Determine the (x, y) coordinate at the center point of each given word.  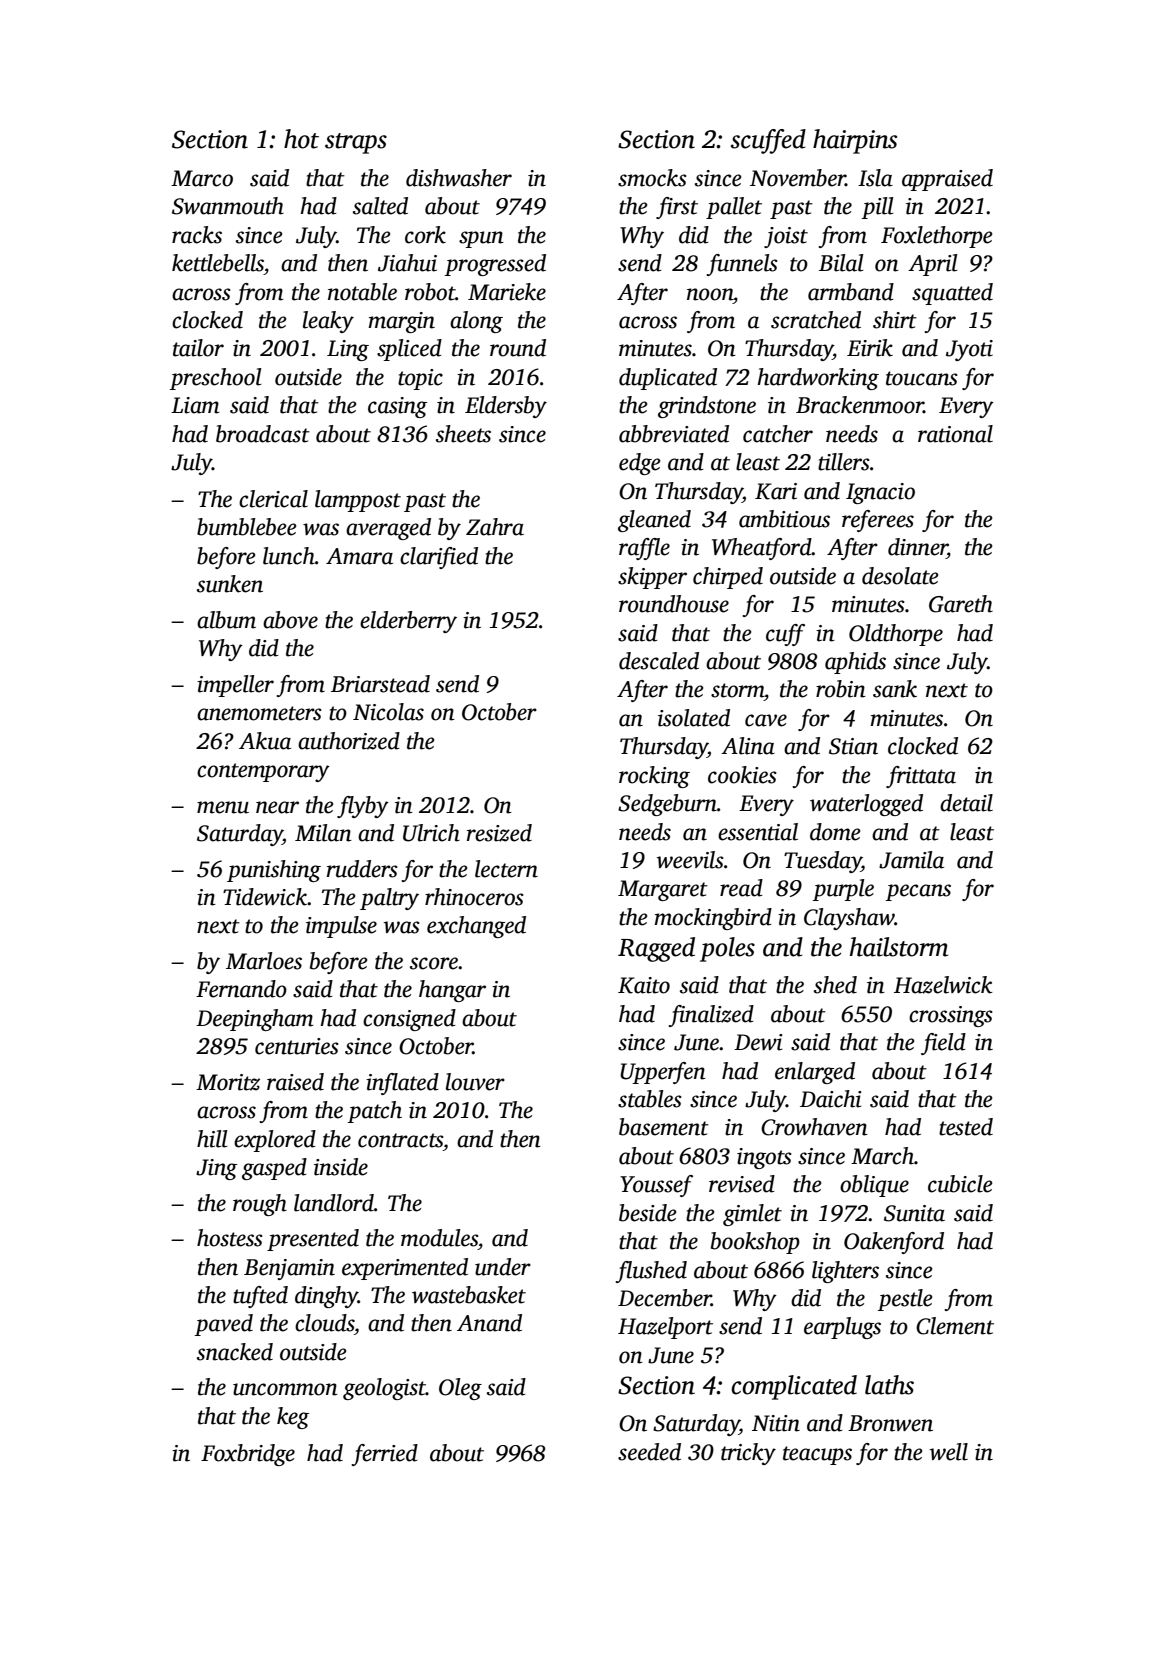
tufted (260, 1297)
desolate (900, 576)
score (434, 963)
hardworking (818, 379)
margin (401, 322)
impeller (235, 686)
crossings (951, 1016)
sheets (463, 434)
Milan (323, 833)
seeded (649, 1452)
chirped (728, 578)
